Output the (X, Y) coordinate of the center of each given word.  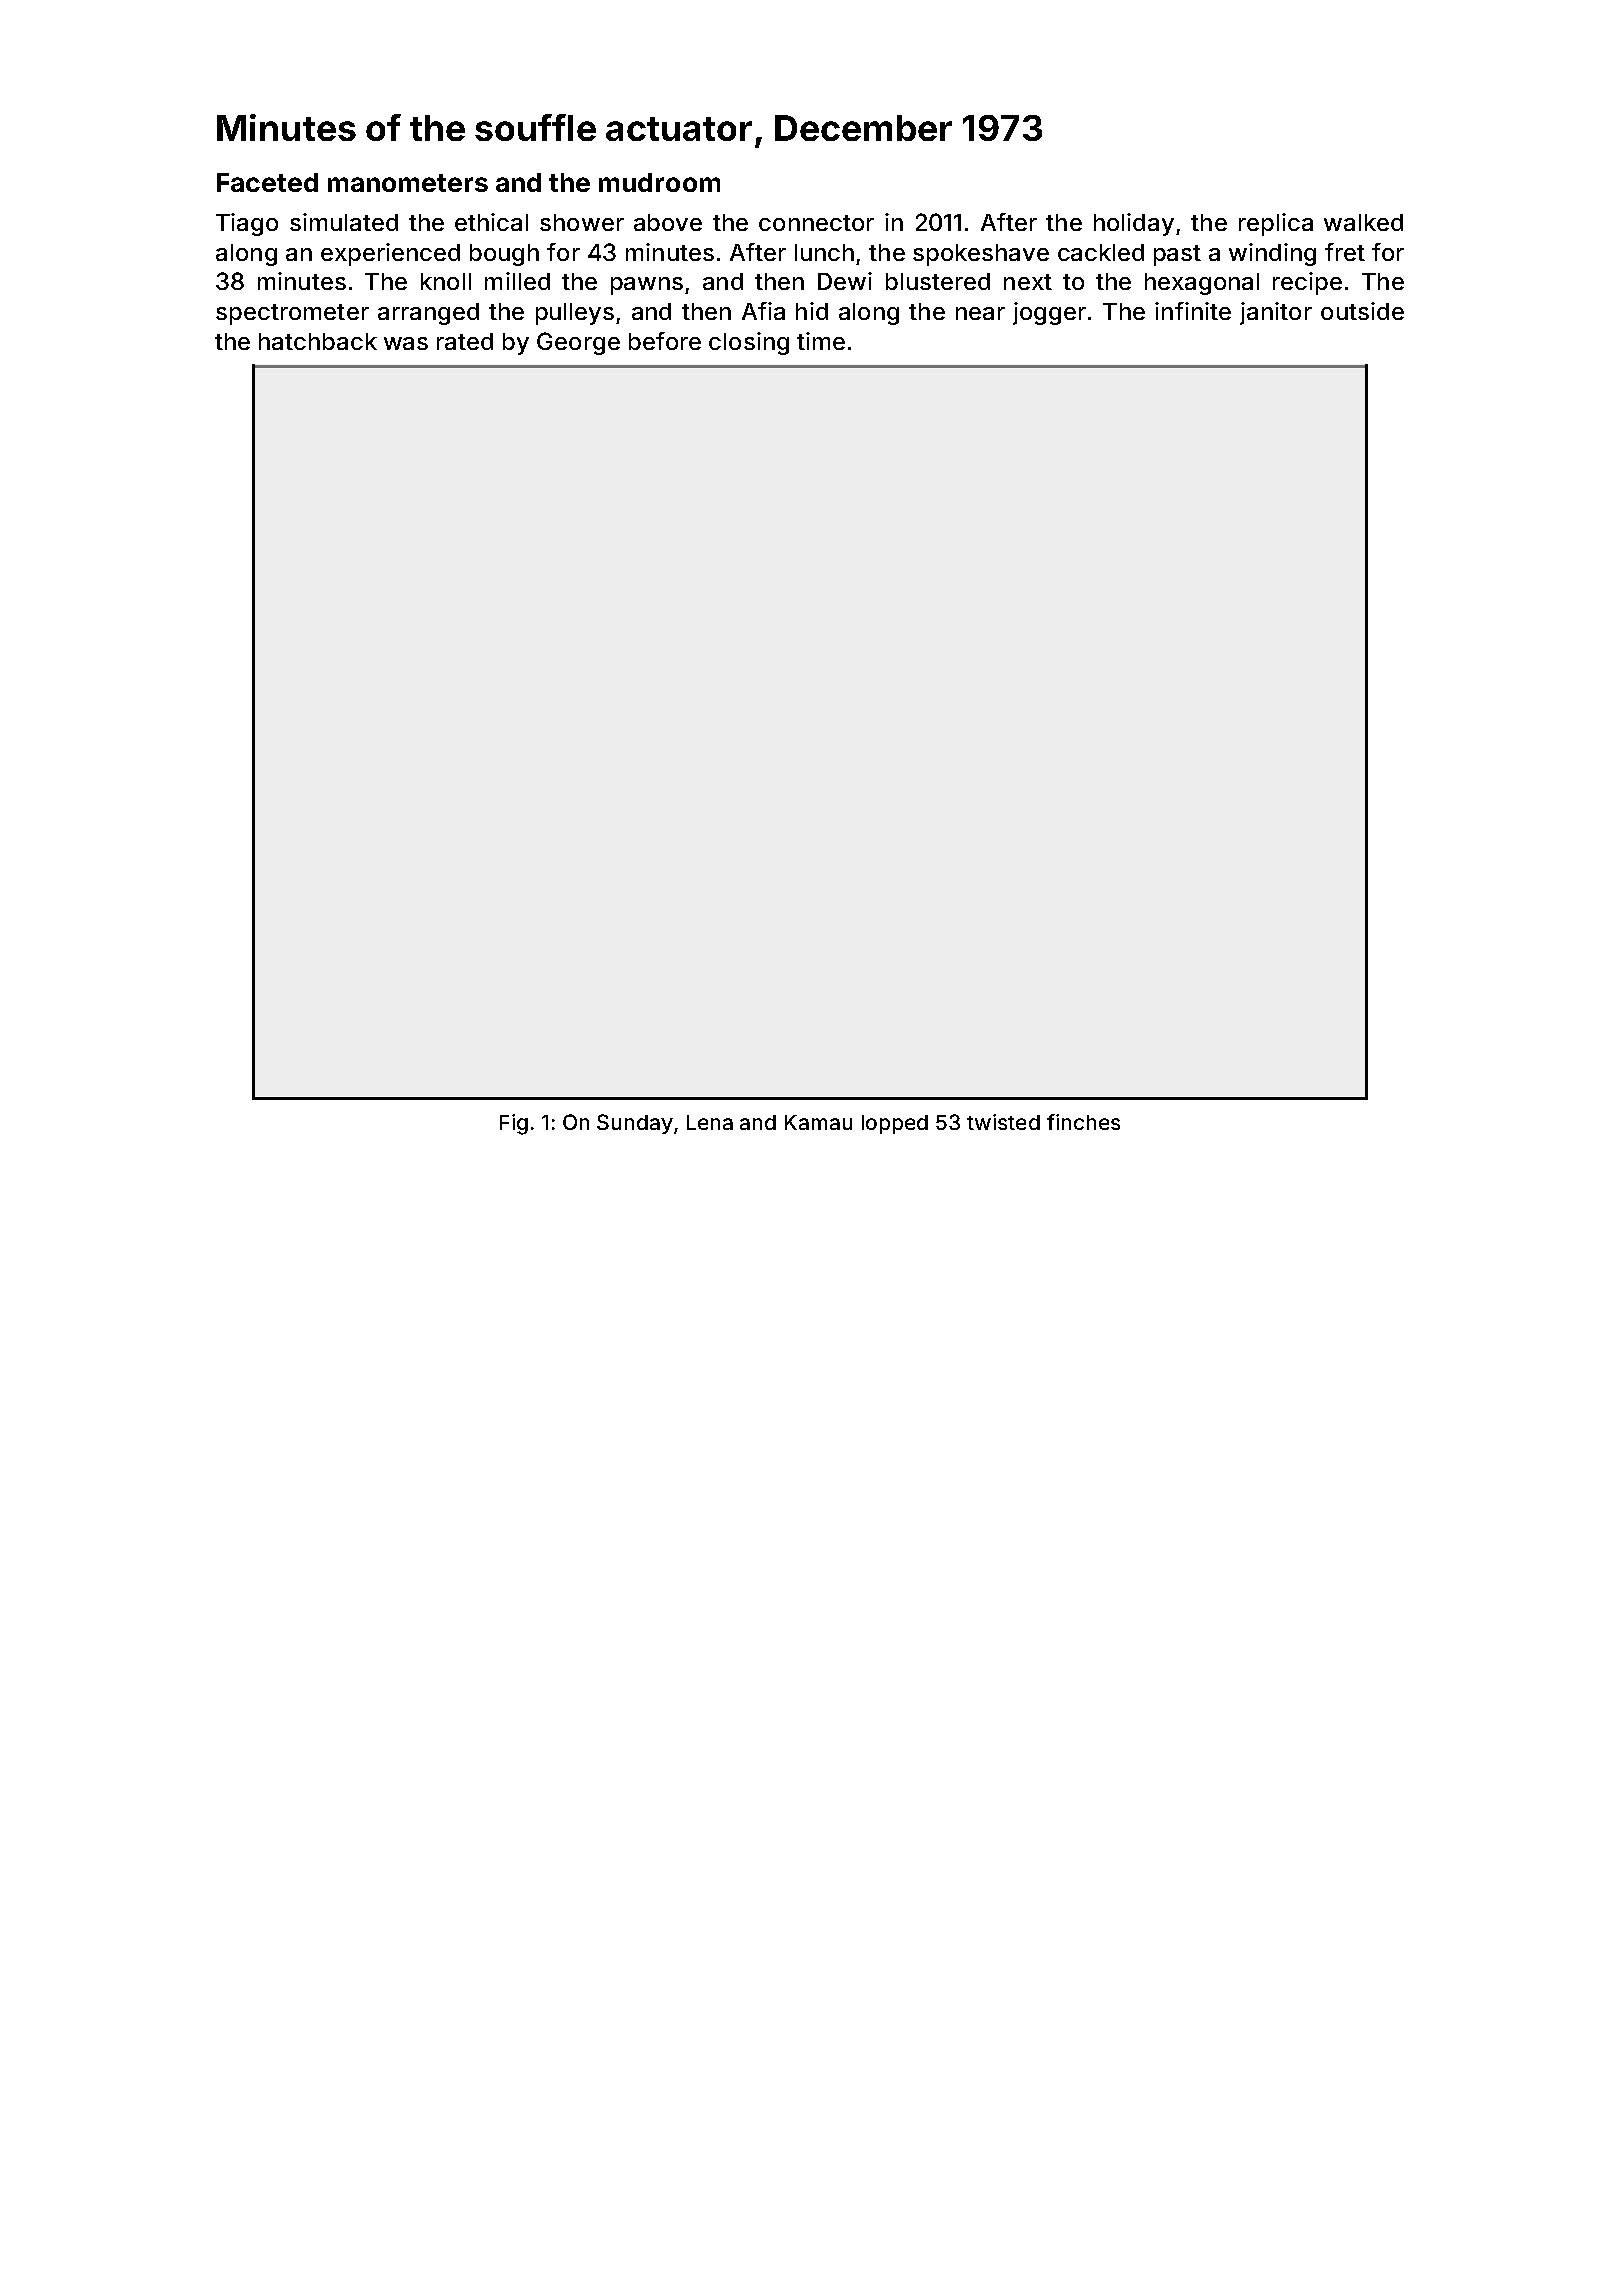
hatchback (318, 341)
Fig (514, 1124)
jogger (1049, 313)
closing (749, 343)
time (821, 341)
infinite (1193, 311)
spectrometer (292, 314)
